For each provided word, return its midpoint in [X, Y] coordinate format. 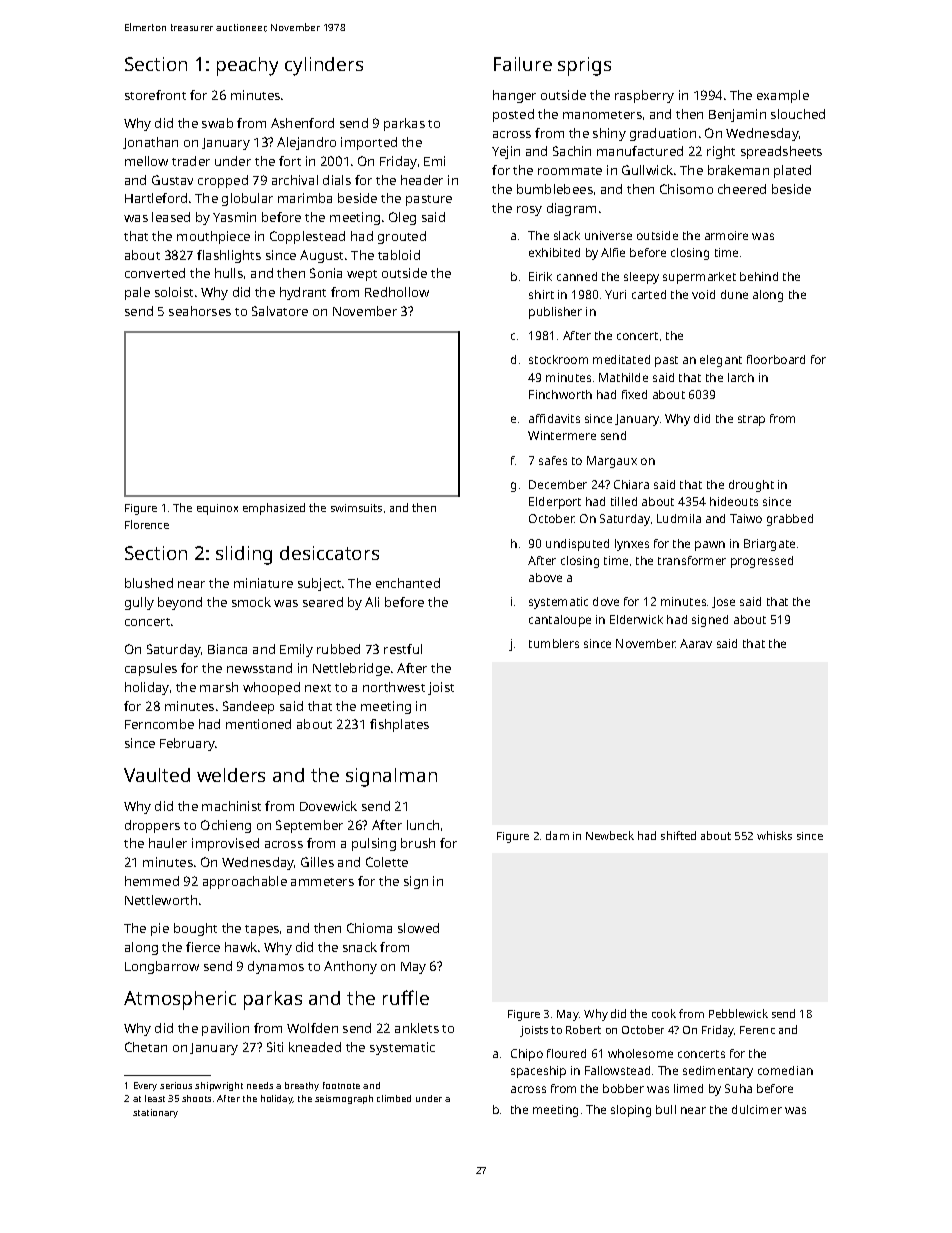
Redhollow [397, 292]
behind [759, 276]
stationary [155, 1113]
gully [139, 603]
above [545, 577]
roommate [570, 171]
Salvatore [280, 311]
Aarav [696, 643]
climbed [394, 1098]
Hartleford [156, 198]
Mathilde [623, 377]
